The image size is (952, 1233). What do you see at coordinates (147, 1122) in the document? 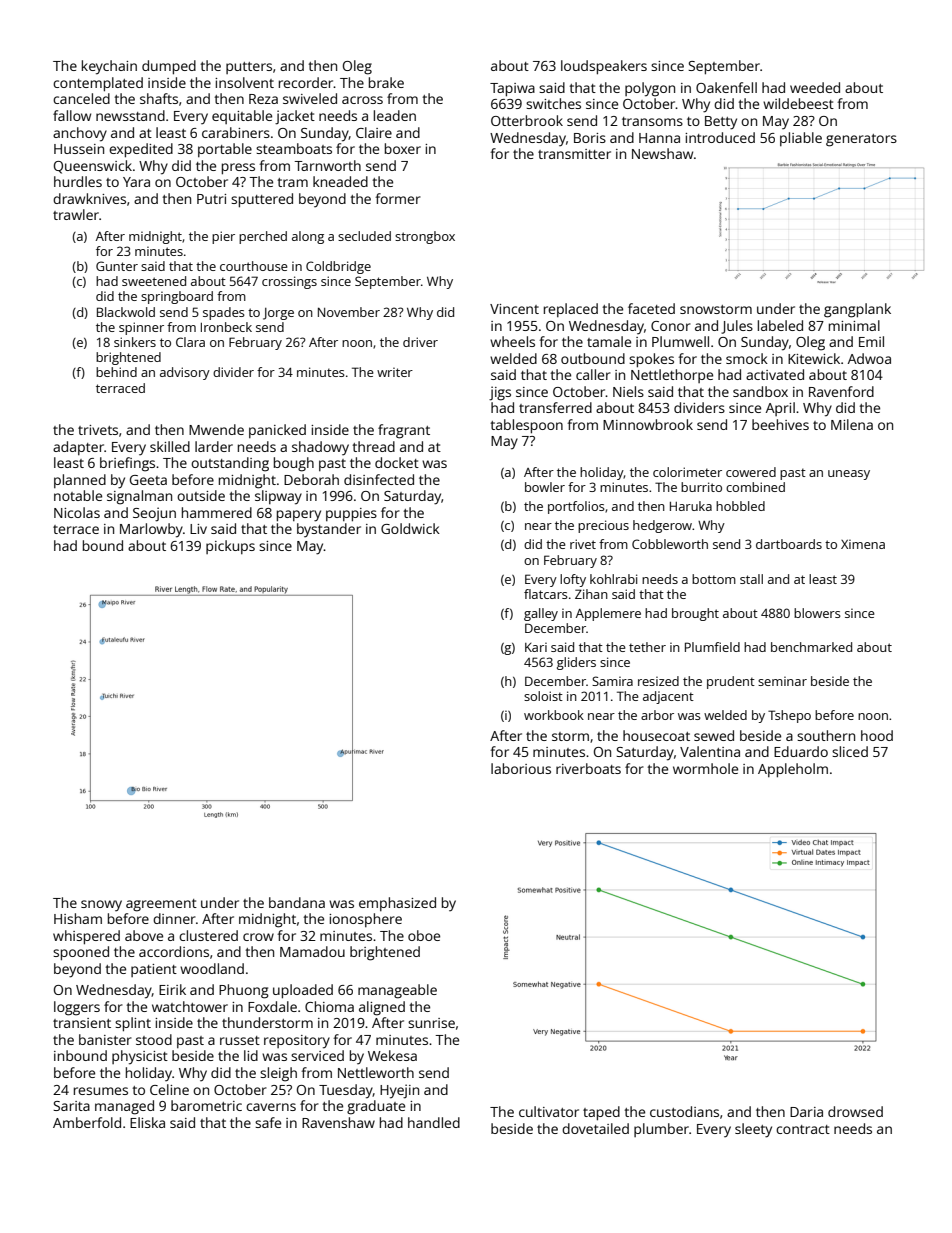
I see `Eliska` at bounding box center [147, 1122].
